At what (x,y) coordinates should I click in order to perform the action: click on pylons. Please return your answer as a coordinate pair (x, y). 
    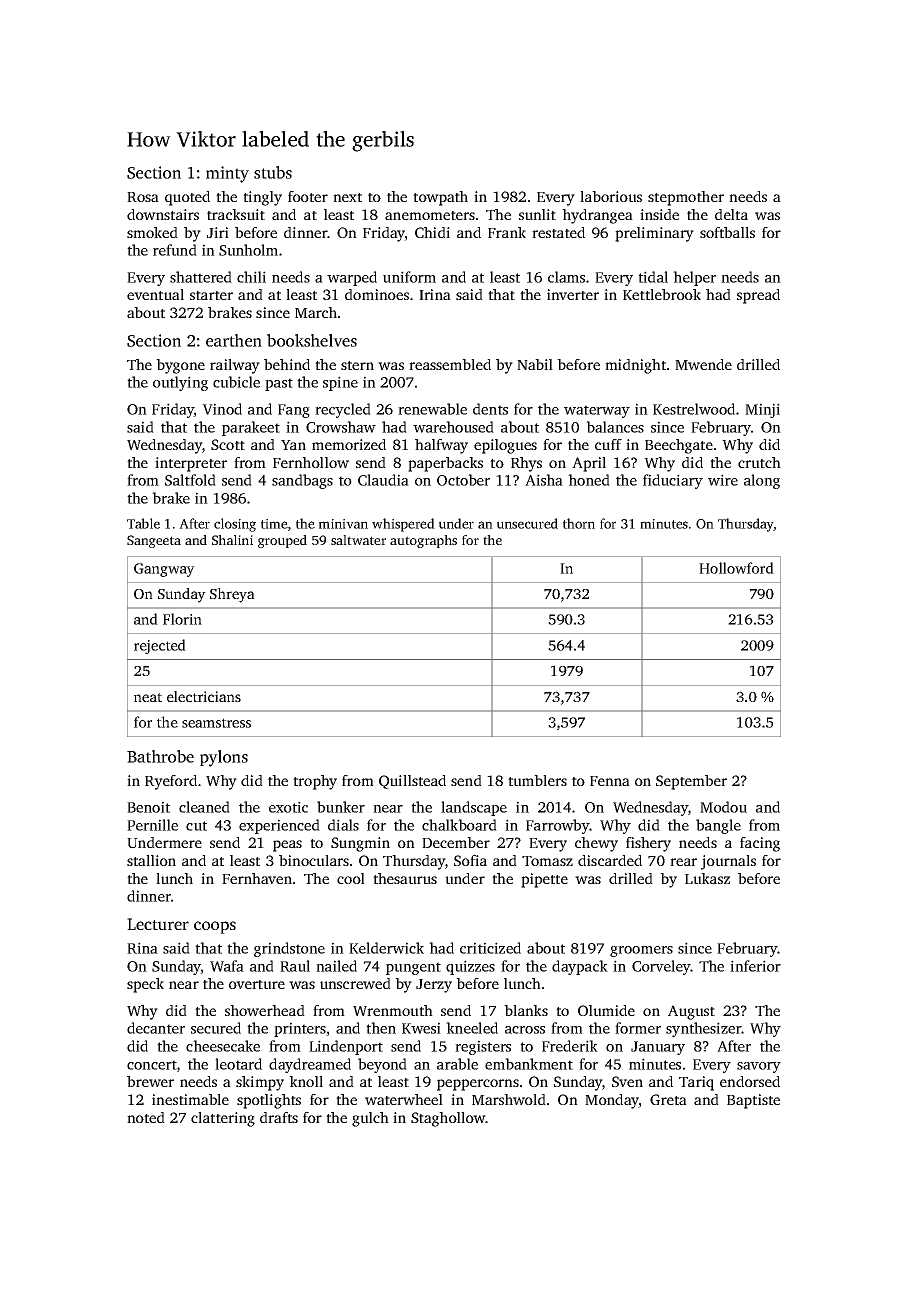
    Looking at the image, I should click on (224, 758).
